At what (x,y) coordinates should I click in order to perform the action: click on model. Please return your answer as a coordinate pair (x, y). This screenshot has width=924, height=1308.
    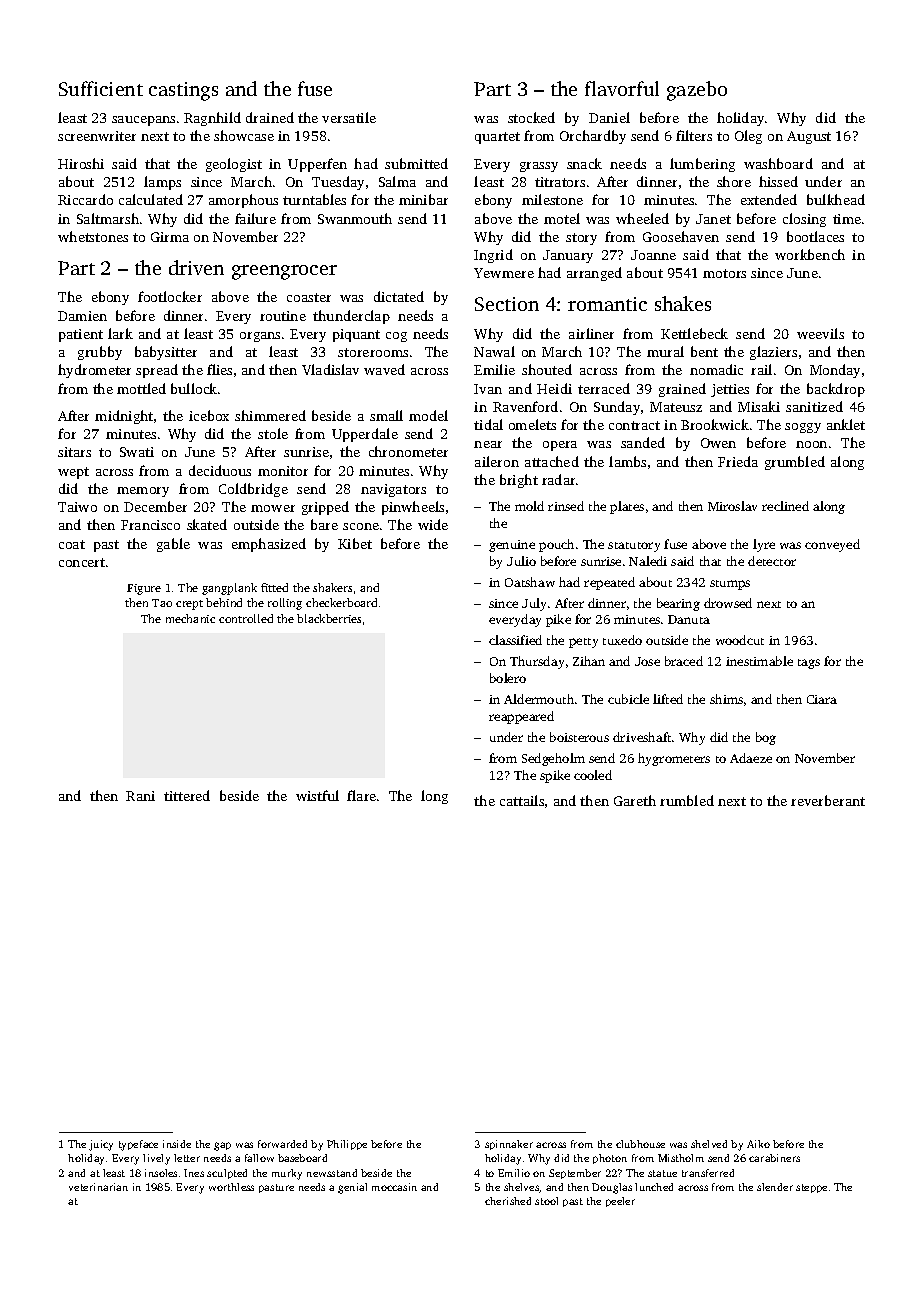
    Looking at the image, I should click on (428, 415).
